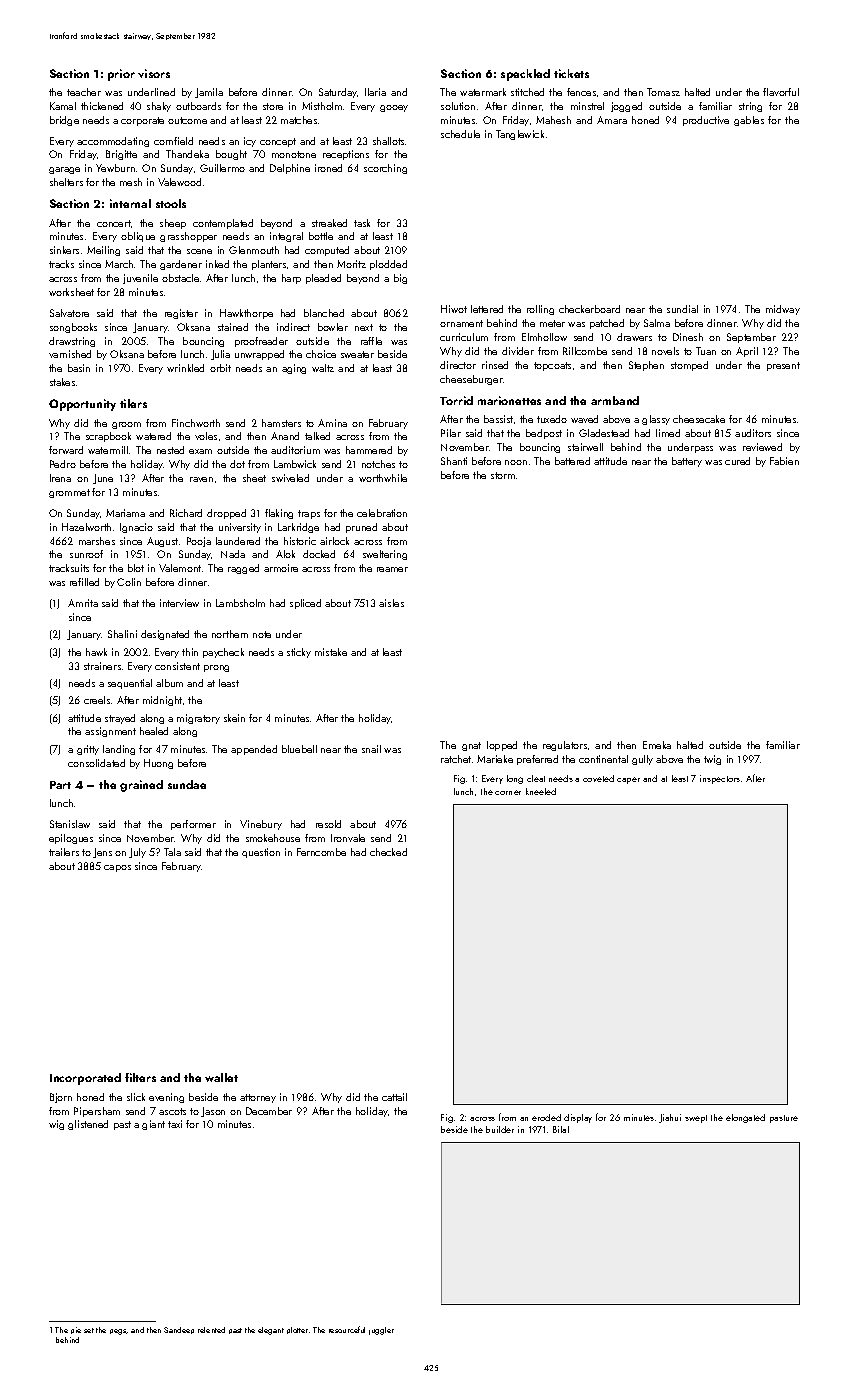 This page has height=1400, width=849. Describe the element at coordinates (696, 1119) in the page. I see `swept` at that location.
